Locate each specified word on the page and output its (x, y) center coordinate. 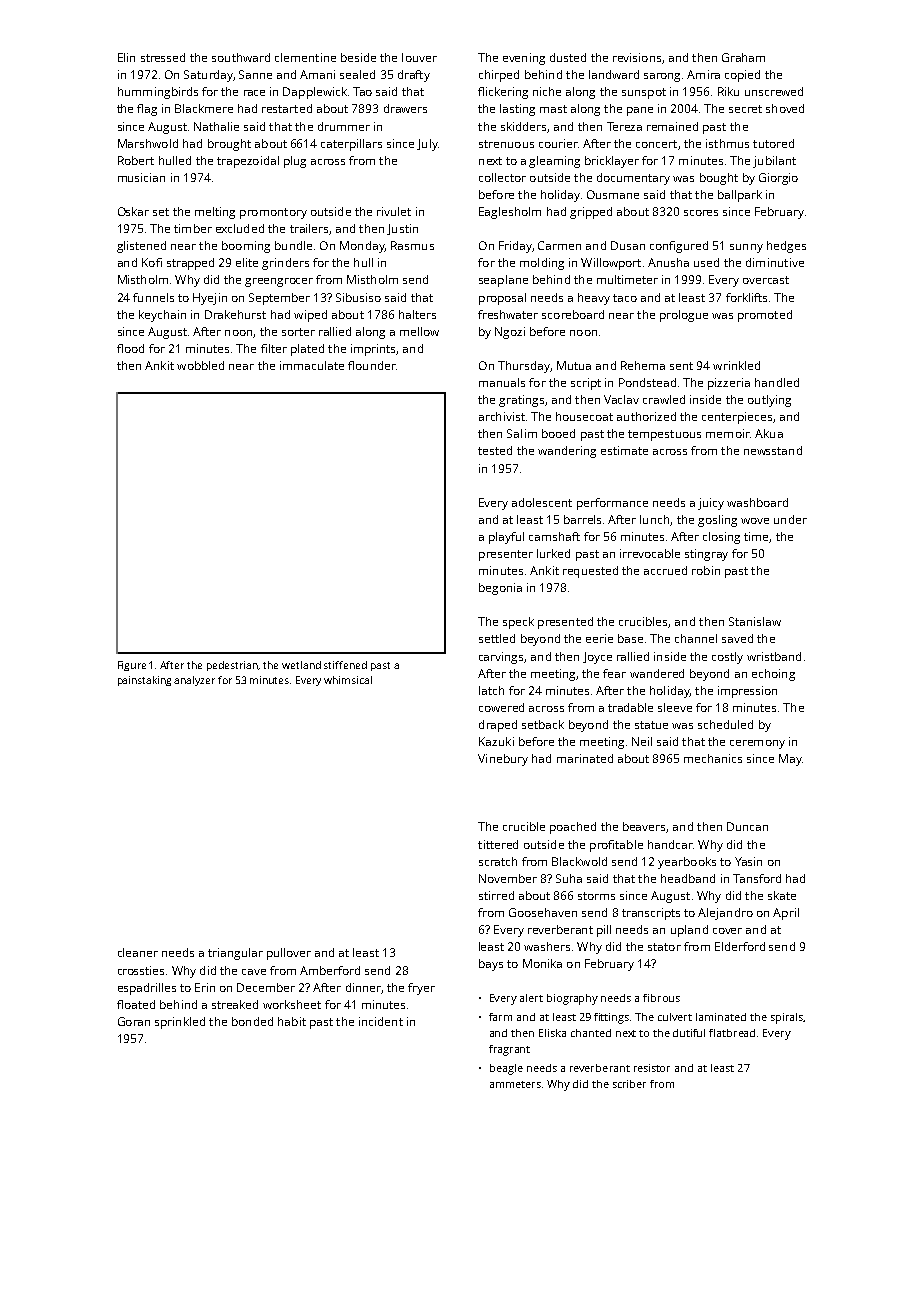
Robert (136, 160)
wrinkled (736, 365)
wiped (310, 316)
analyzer (194, 681)
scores (701, 213)
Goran (134, 1021)
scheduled (725, 724)
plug (295, 162)
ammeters (515, 1084)
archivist (502, 416)
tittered (498, 844)
